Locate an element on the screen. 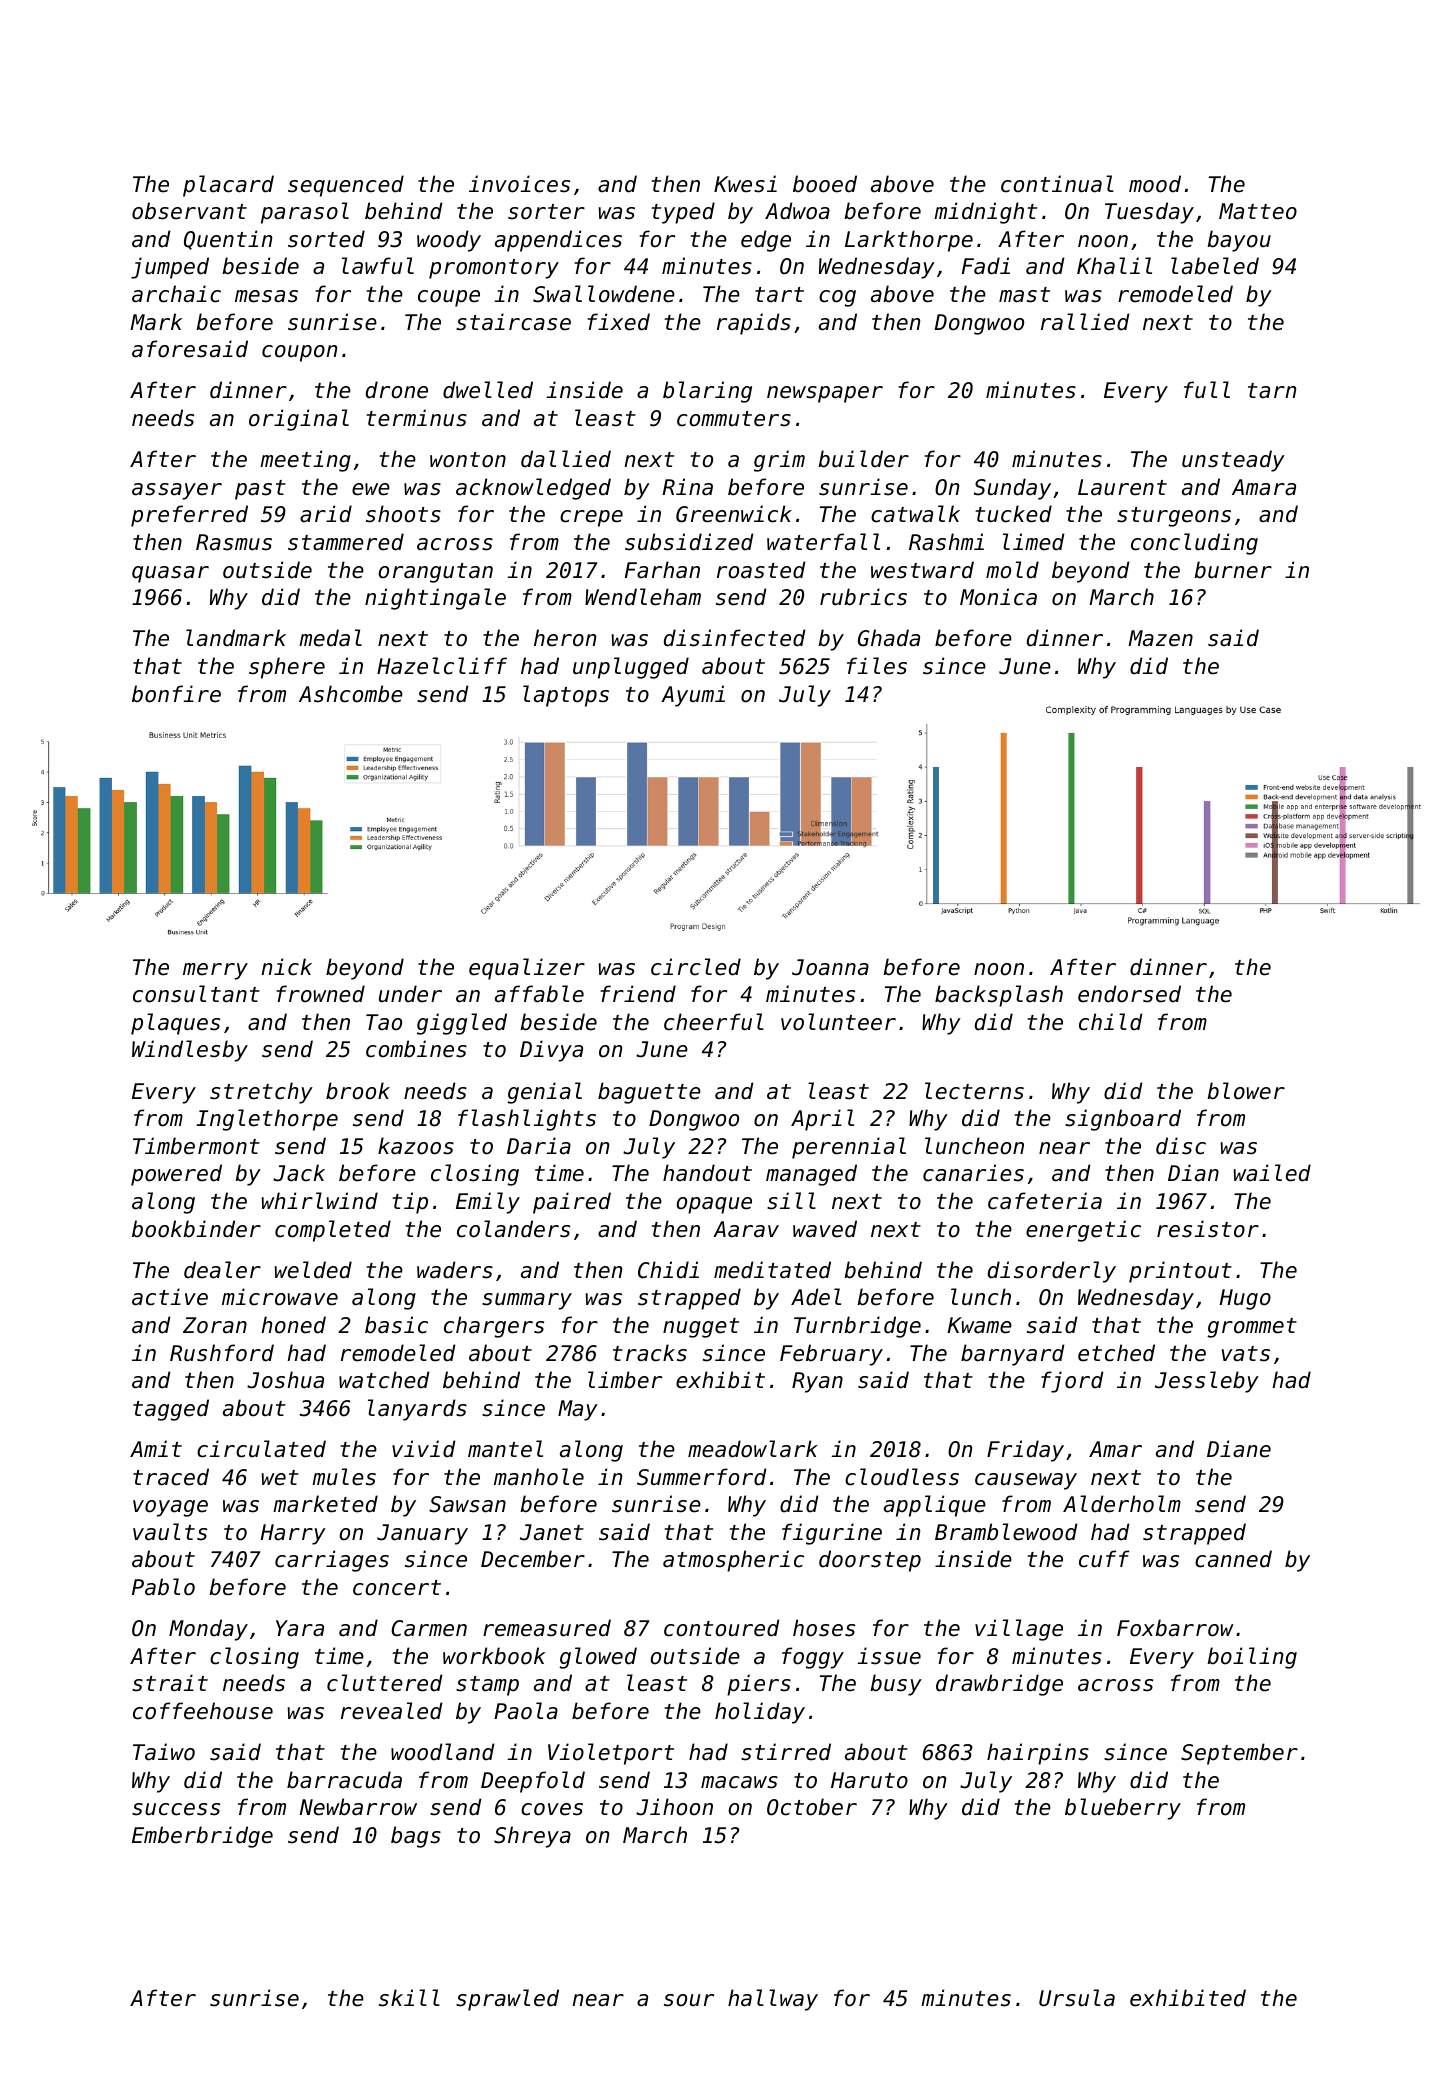 This screenshot has height=2100, width=1450. Ashcombe is located at coordinates (351, 694).
